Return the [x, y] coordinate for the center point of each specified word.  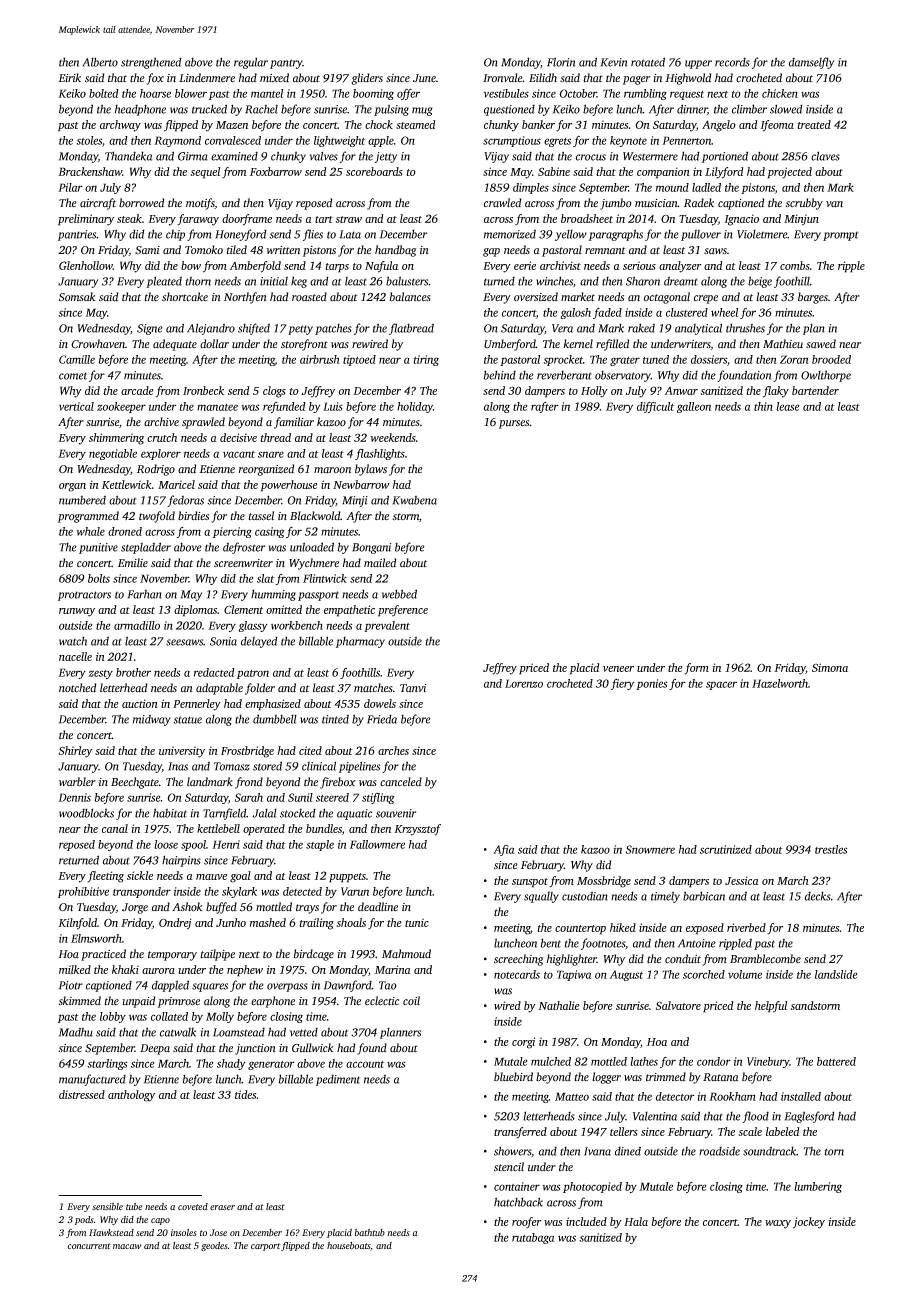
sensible [107, 1206]
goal [240, 877]
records [732, 62]
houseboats [348, 1246]
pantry [286, 64]
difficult [655, 407]
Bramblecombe [765, 959]
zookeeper [121, 407]
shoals [351, 922]
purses [514, 424]
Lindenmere [207, 78]
